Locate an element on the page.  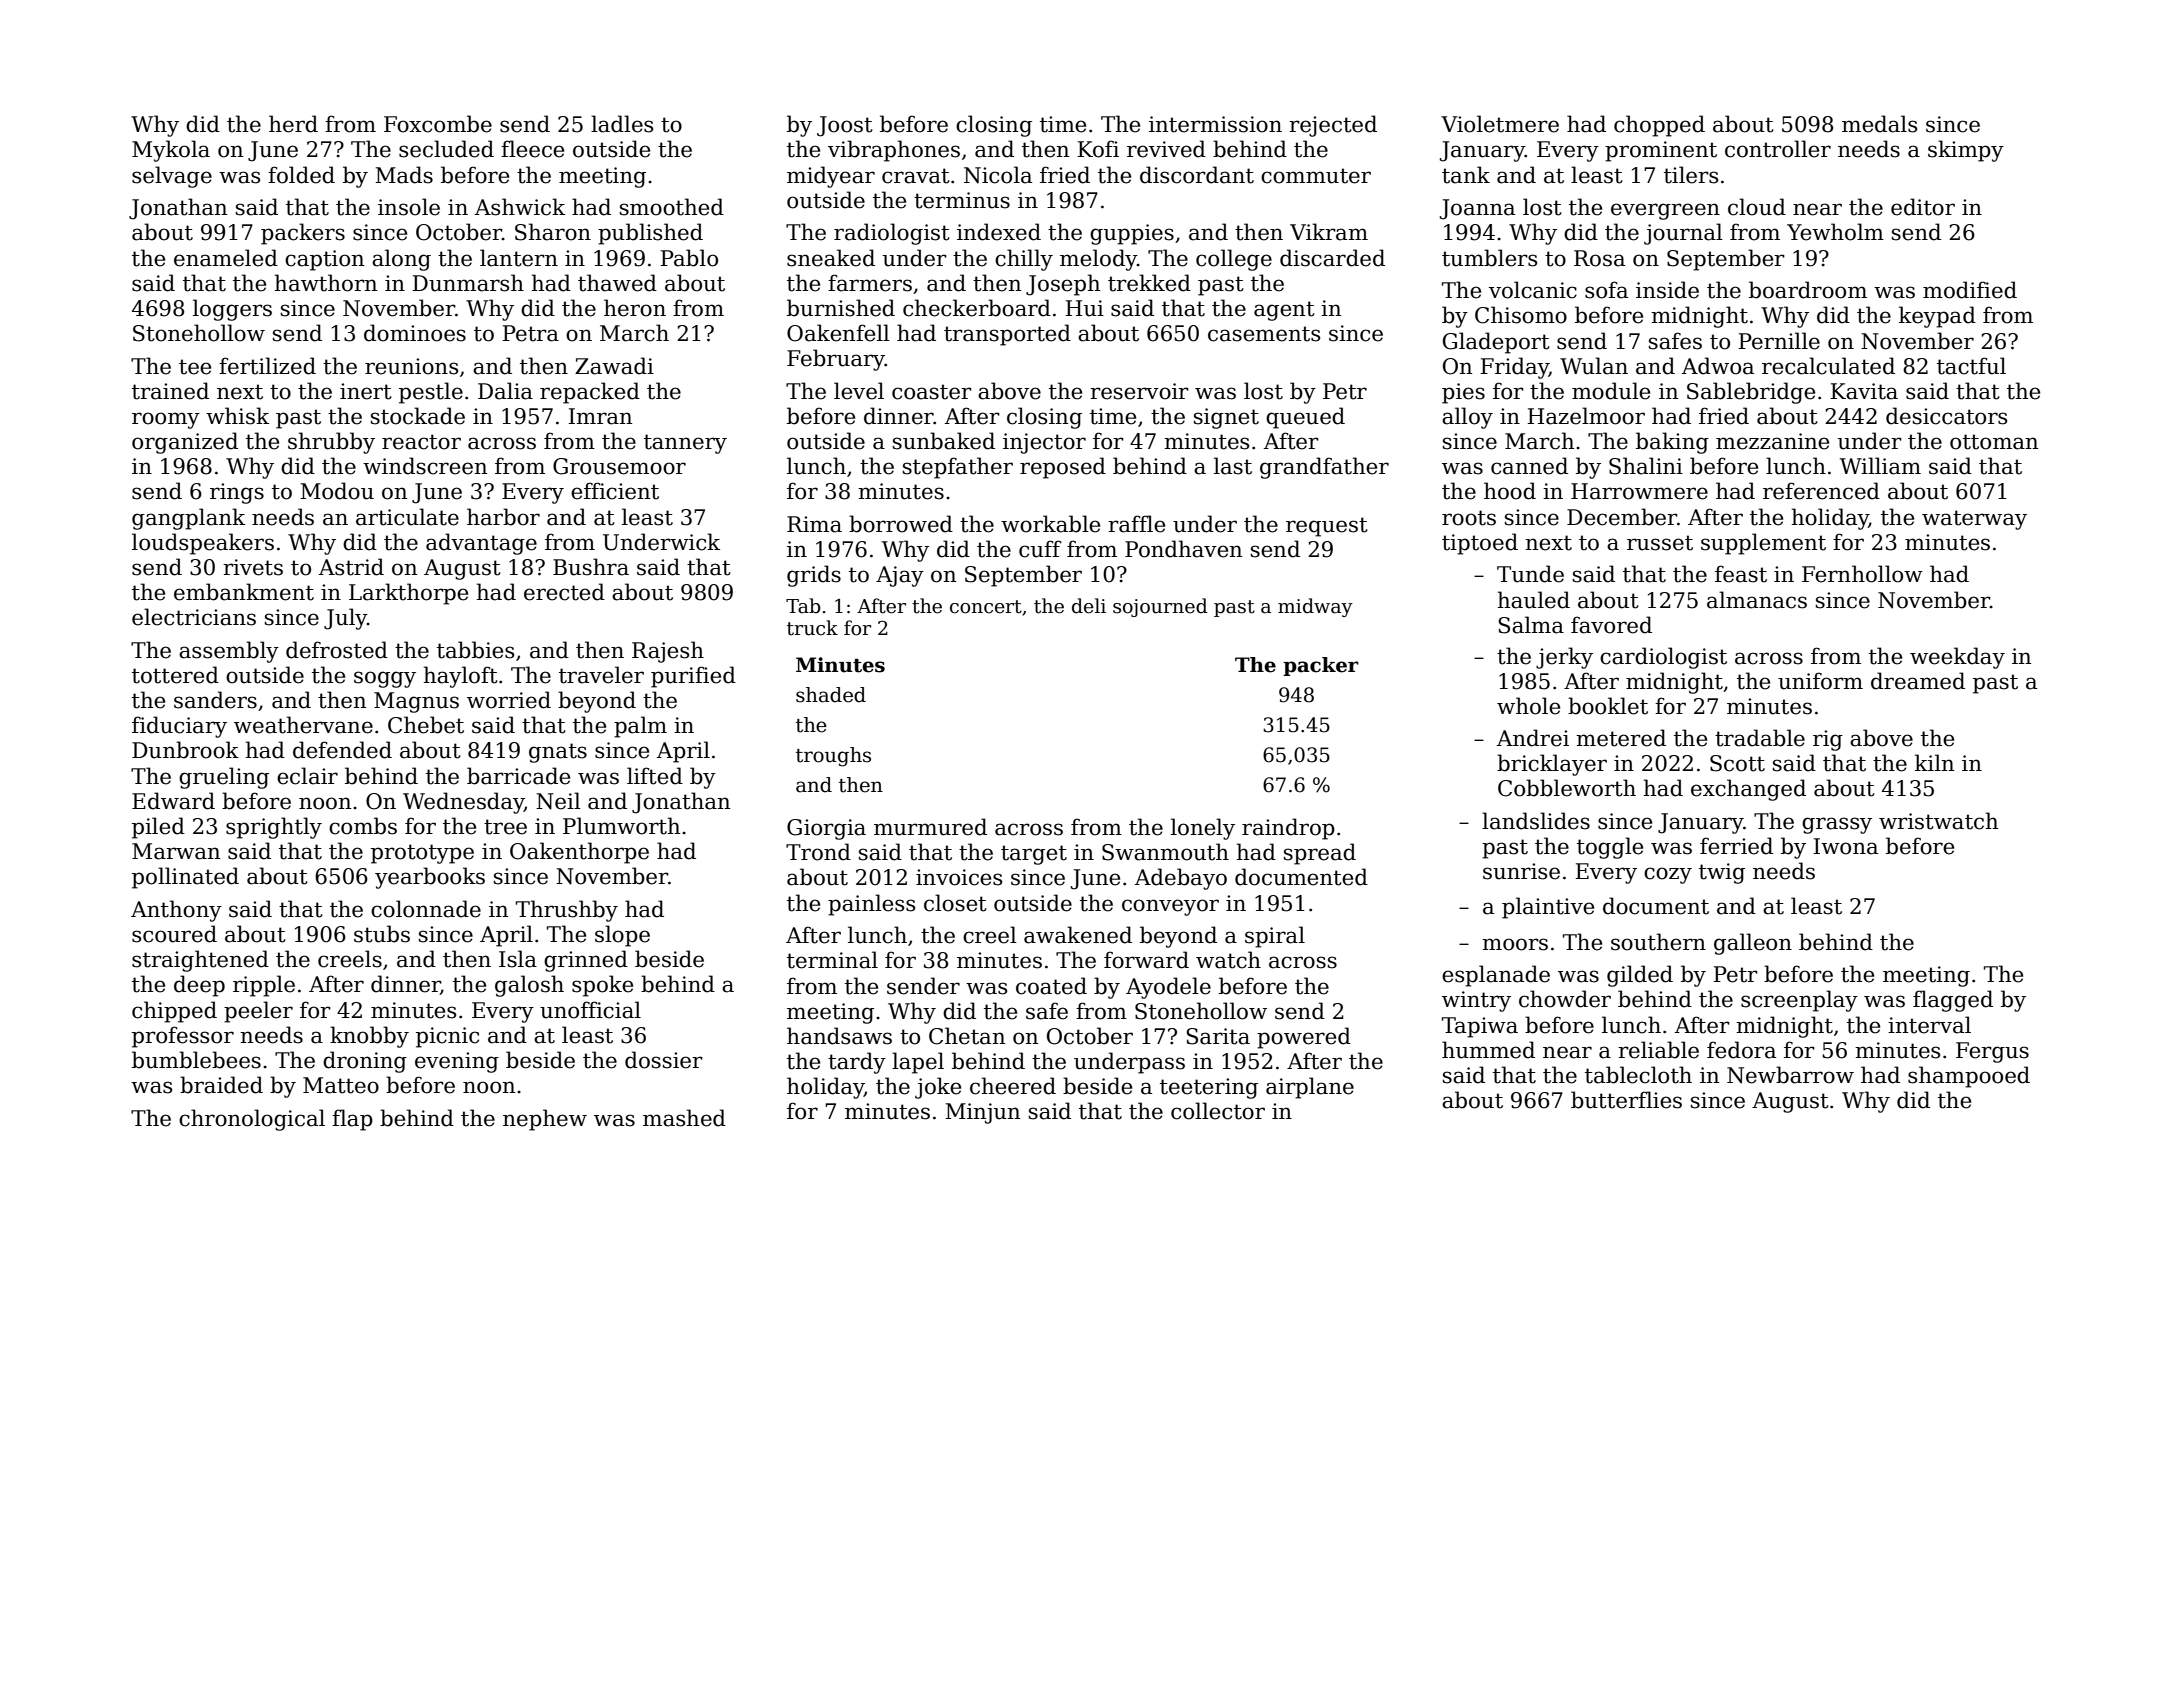
enameled is located at coordinates (226, 258).
